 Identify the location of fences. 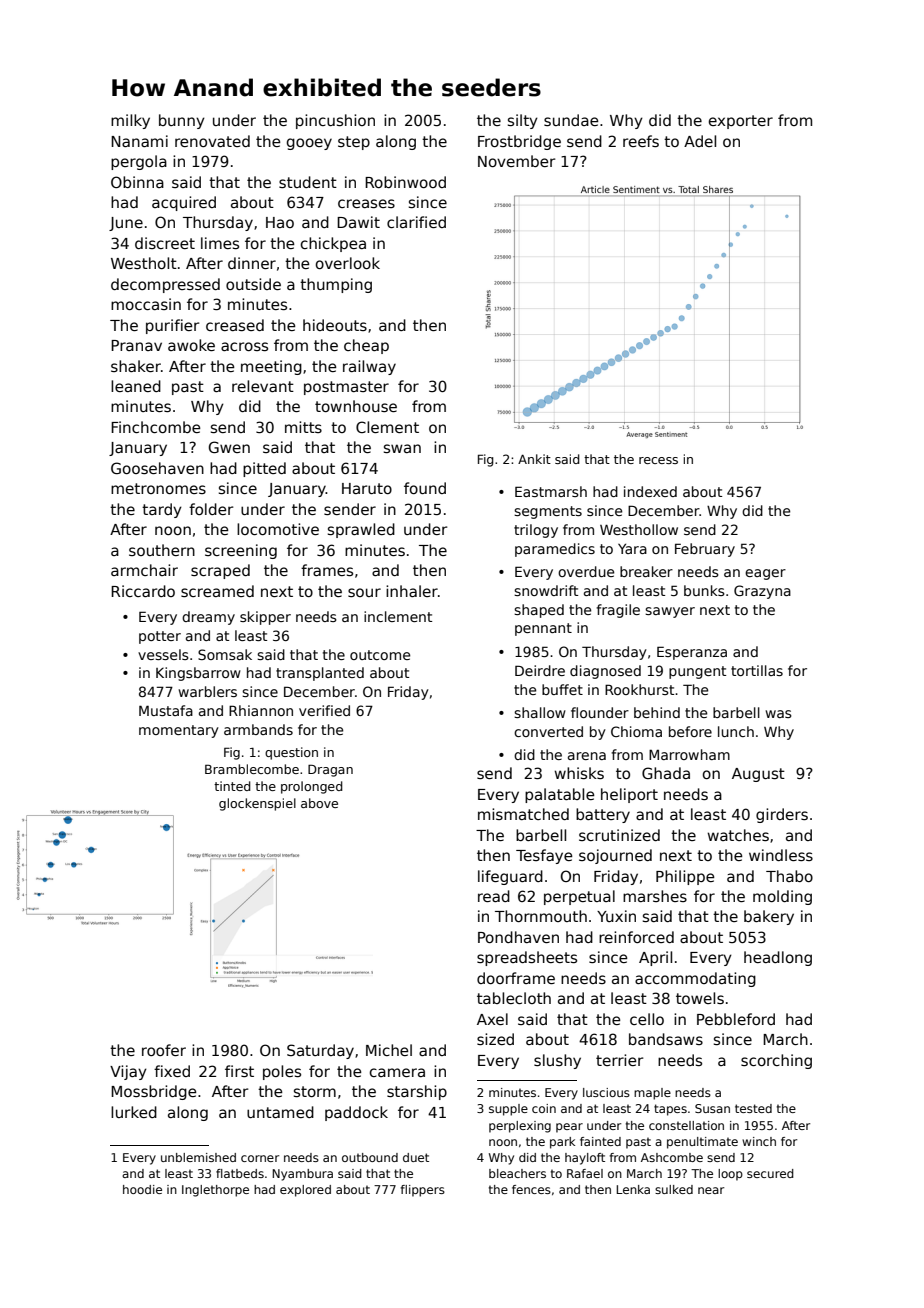
(531, 1189).
